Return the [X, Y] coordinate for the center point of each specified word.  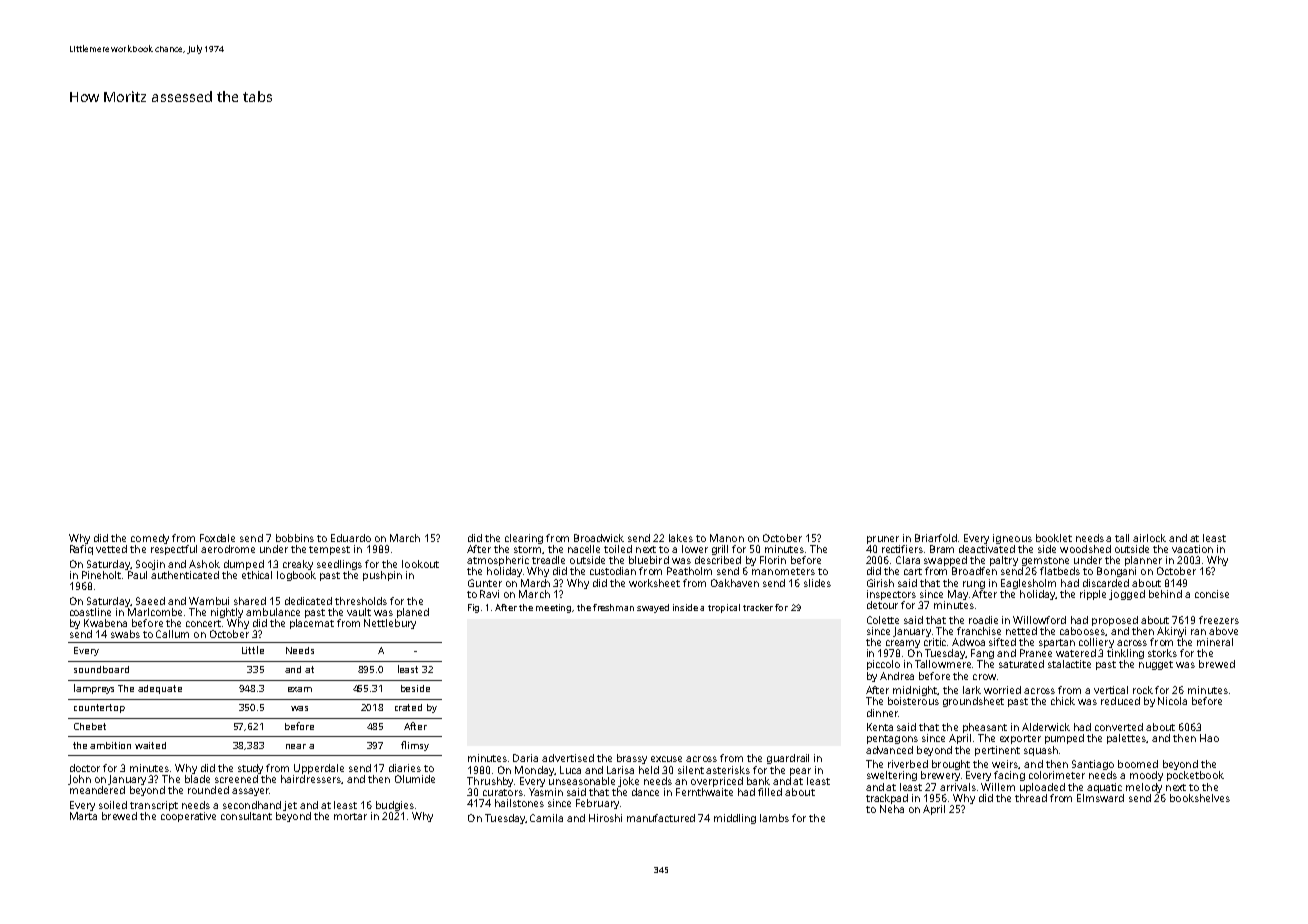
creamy [903, 644]
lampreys [94, 689]
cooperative [188, 817]
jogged [1127, 595]
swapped [945, 561]
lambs [774, 818]
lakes [681, 538]
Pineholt [101, 575]
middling [735, 819]
